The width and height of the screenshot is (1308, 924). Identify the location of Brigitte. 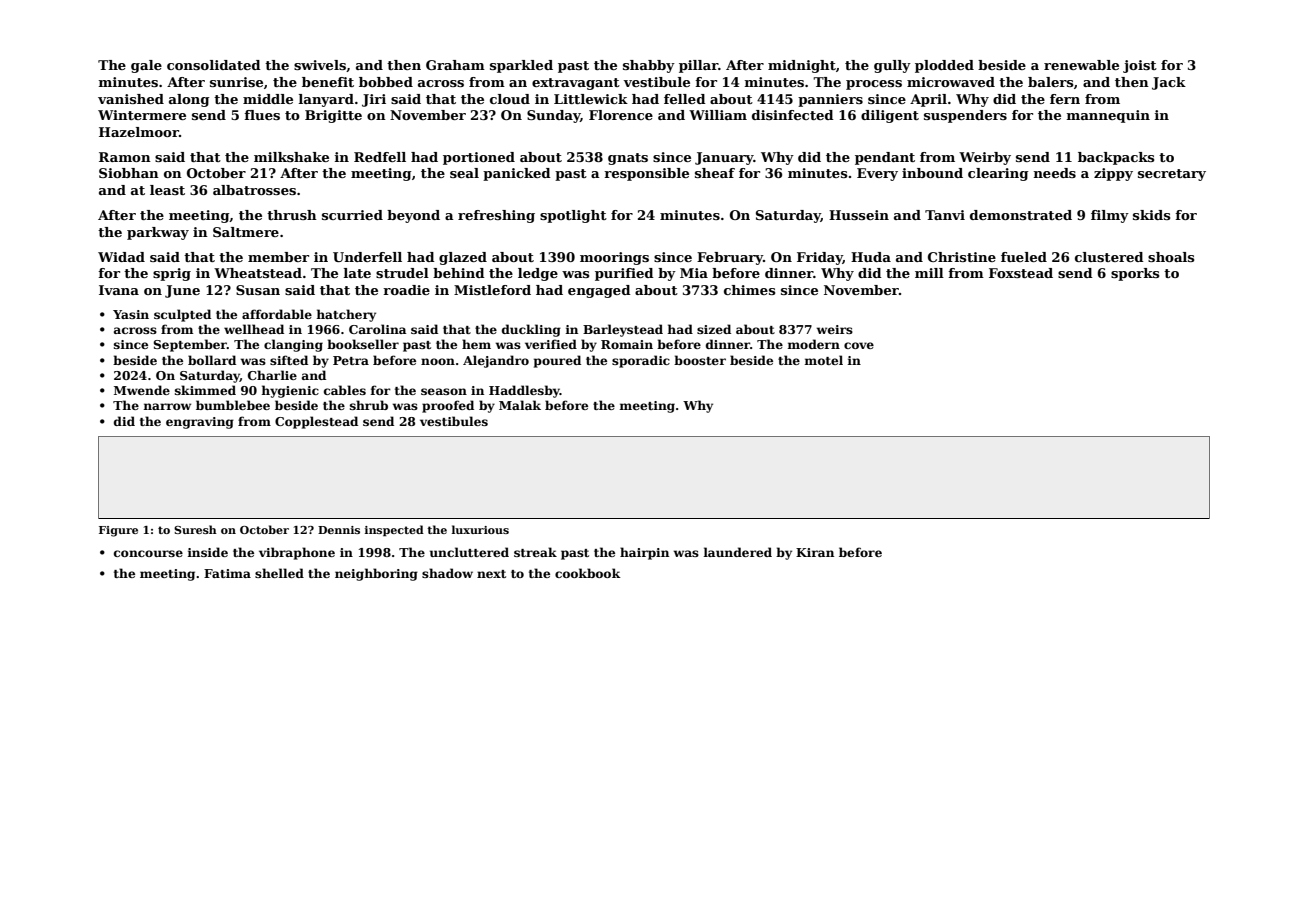
(333, 116).
